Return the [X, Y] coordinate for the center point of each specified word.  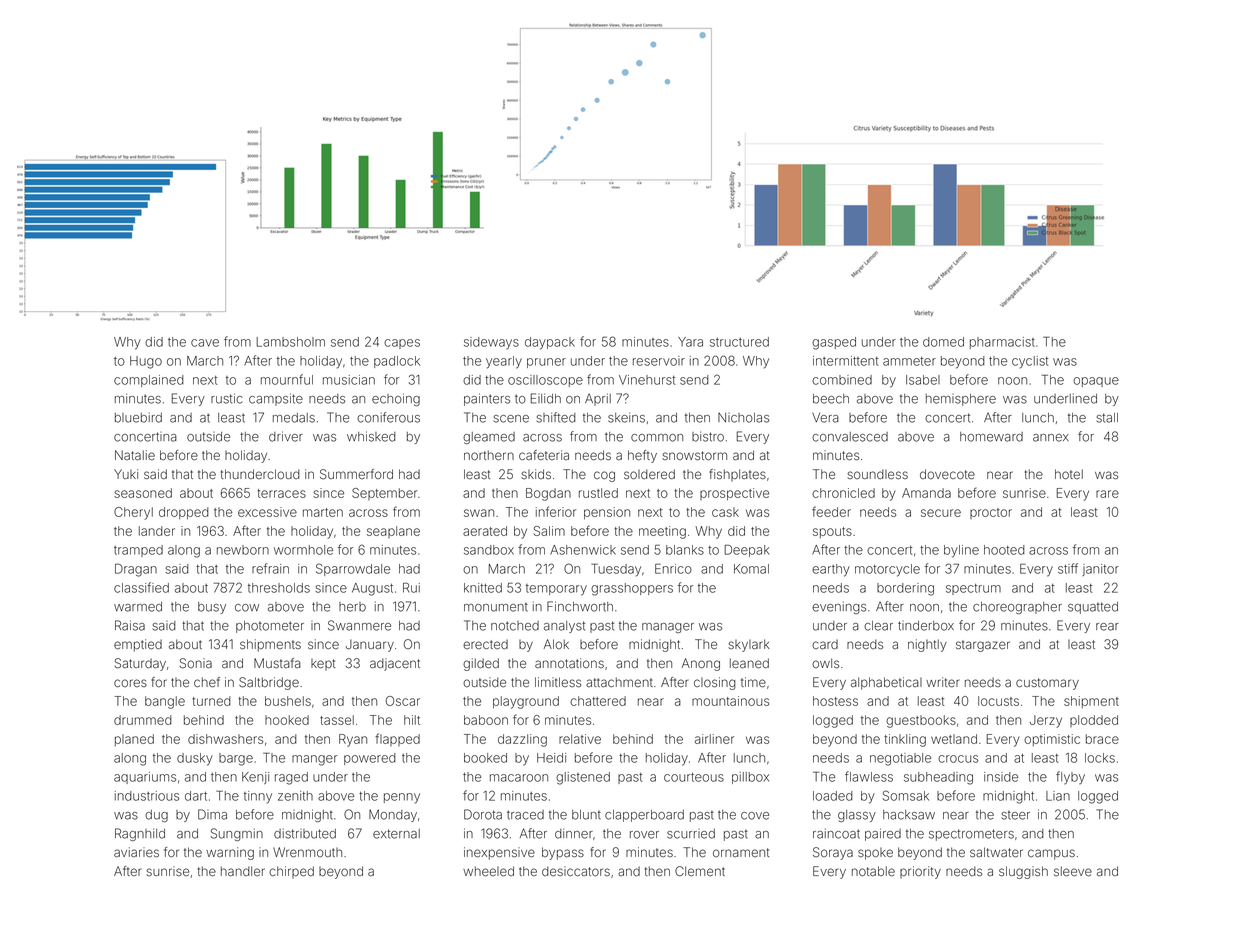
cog [604, 476]
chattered [598, 701]
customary [1047, 684]
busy [212, 608]
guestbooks [921, 721]
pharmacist [1002, 343]
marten [323, 512]
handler [243, 871]
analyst [564, 627]
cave [205, 343]
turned [211, 701]
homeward [991, 437]
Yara [690, 342]
